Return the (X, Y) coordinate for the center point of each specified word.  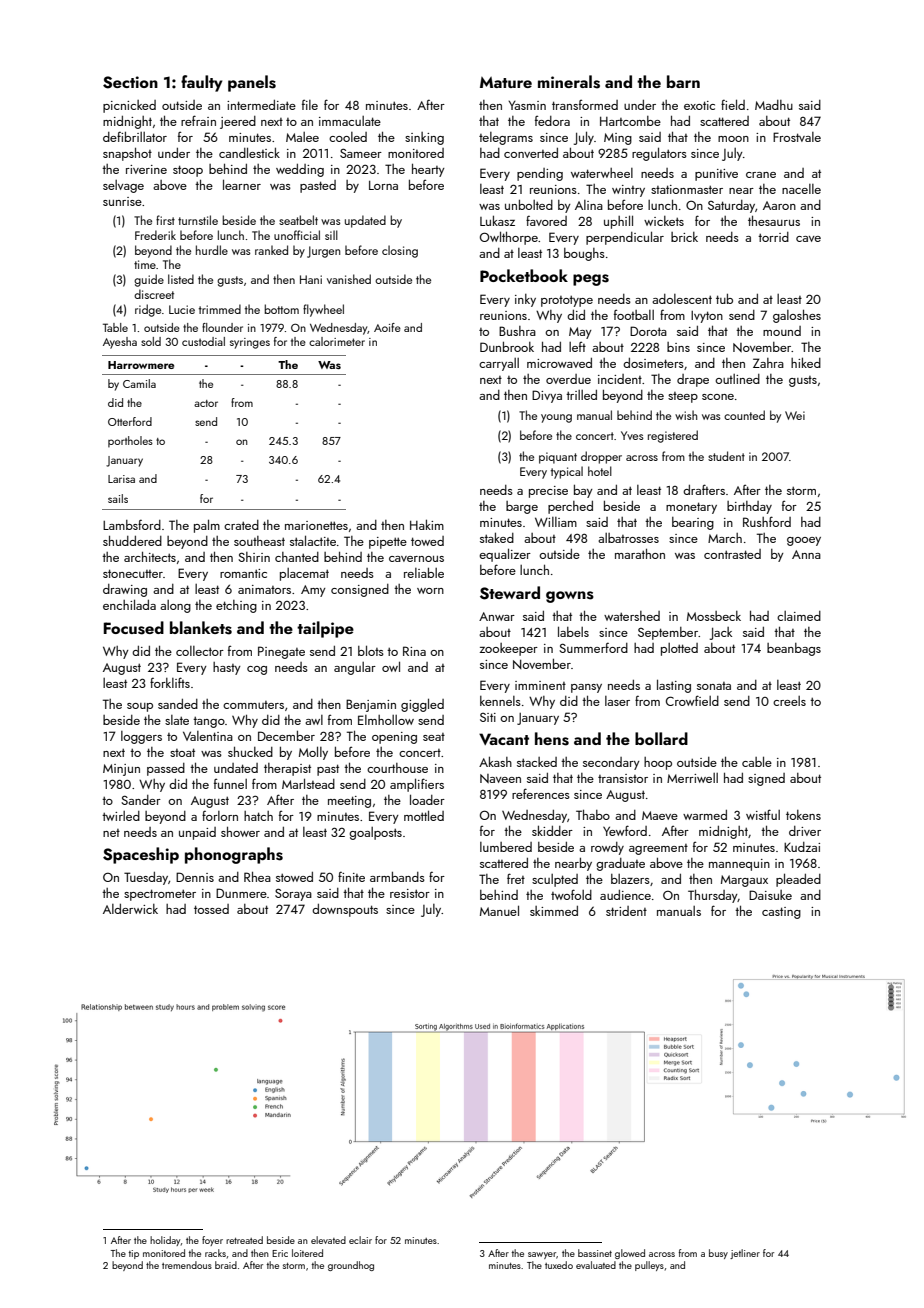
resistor (410, 893)
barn (683, 81)
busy (718, 1254)
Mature (506, 82)
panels (252, 83)
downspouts (345, 910)
